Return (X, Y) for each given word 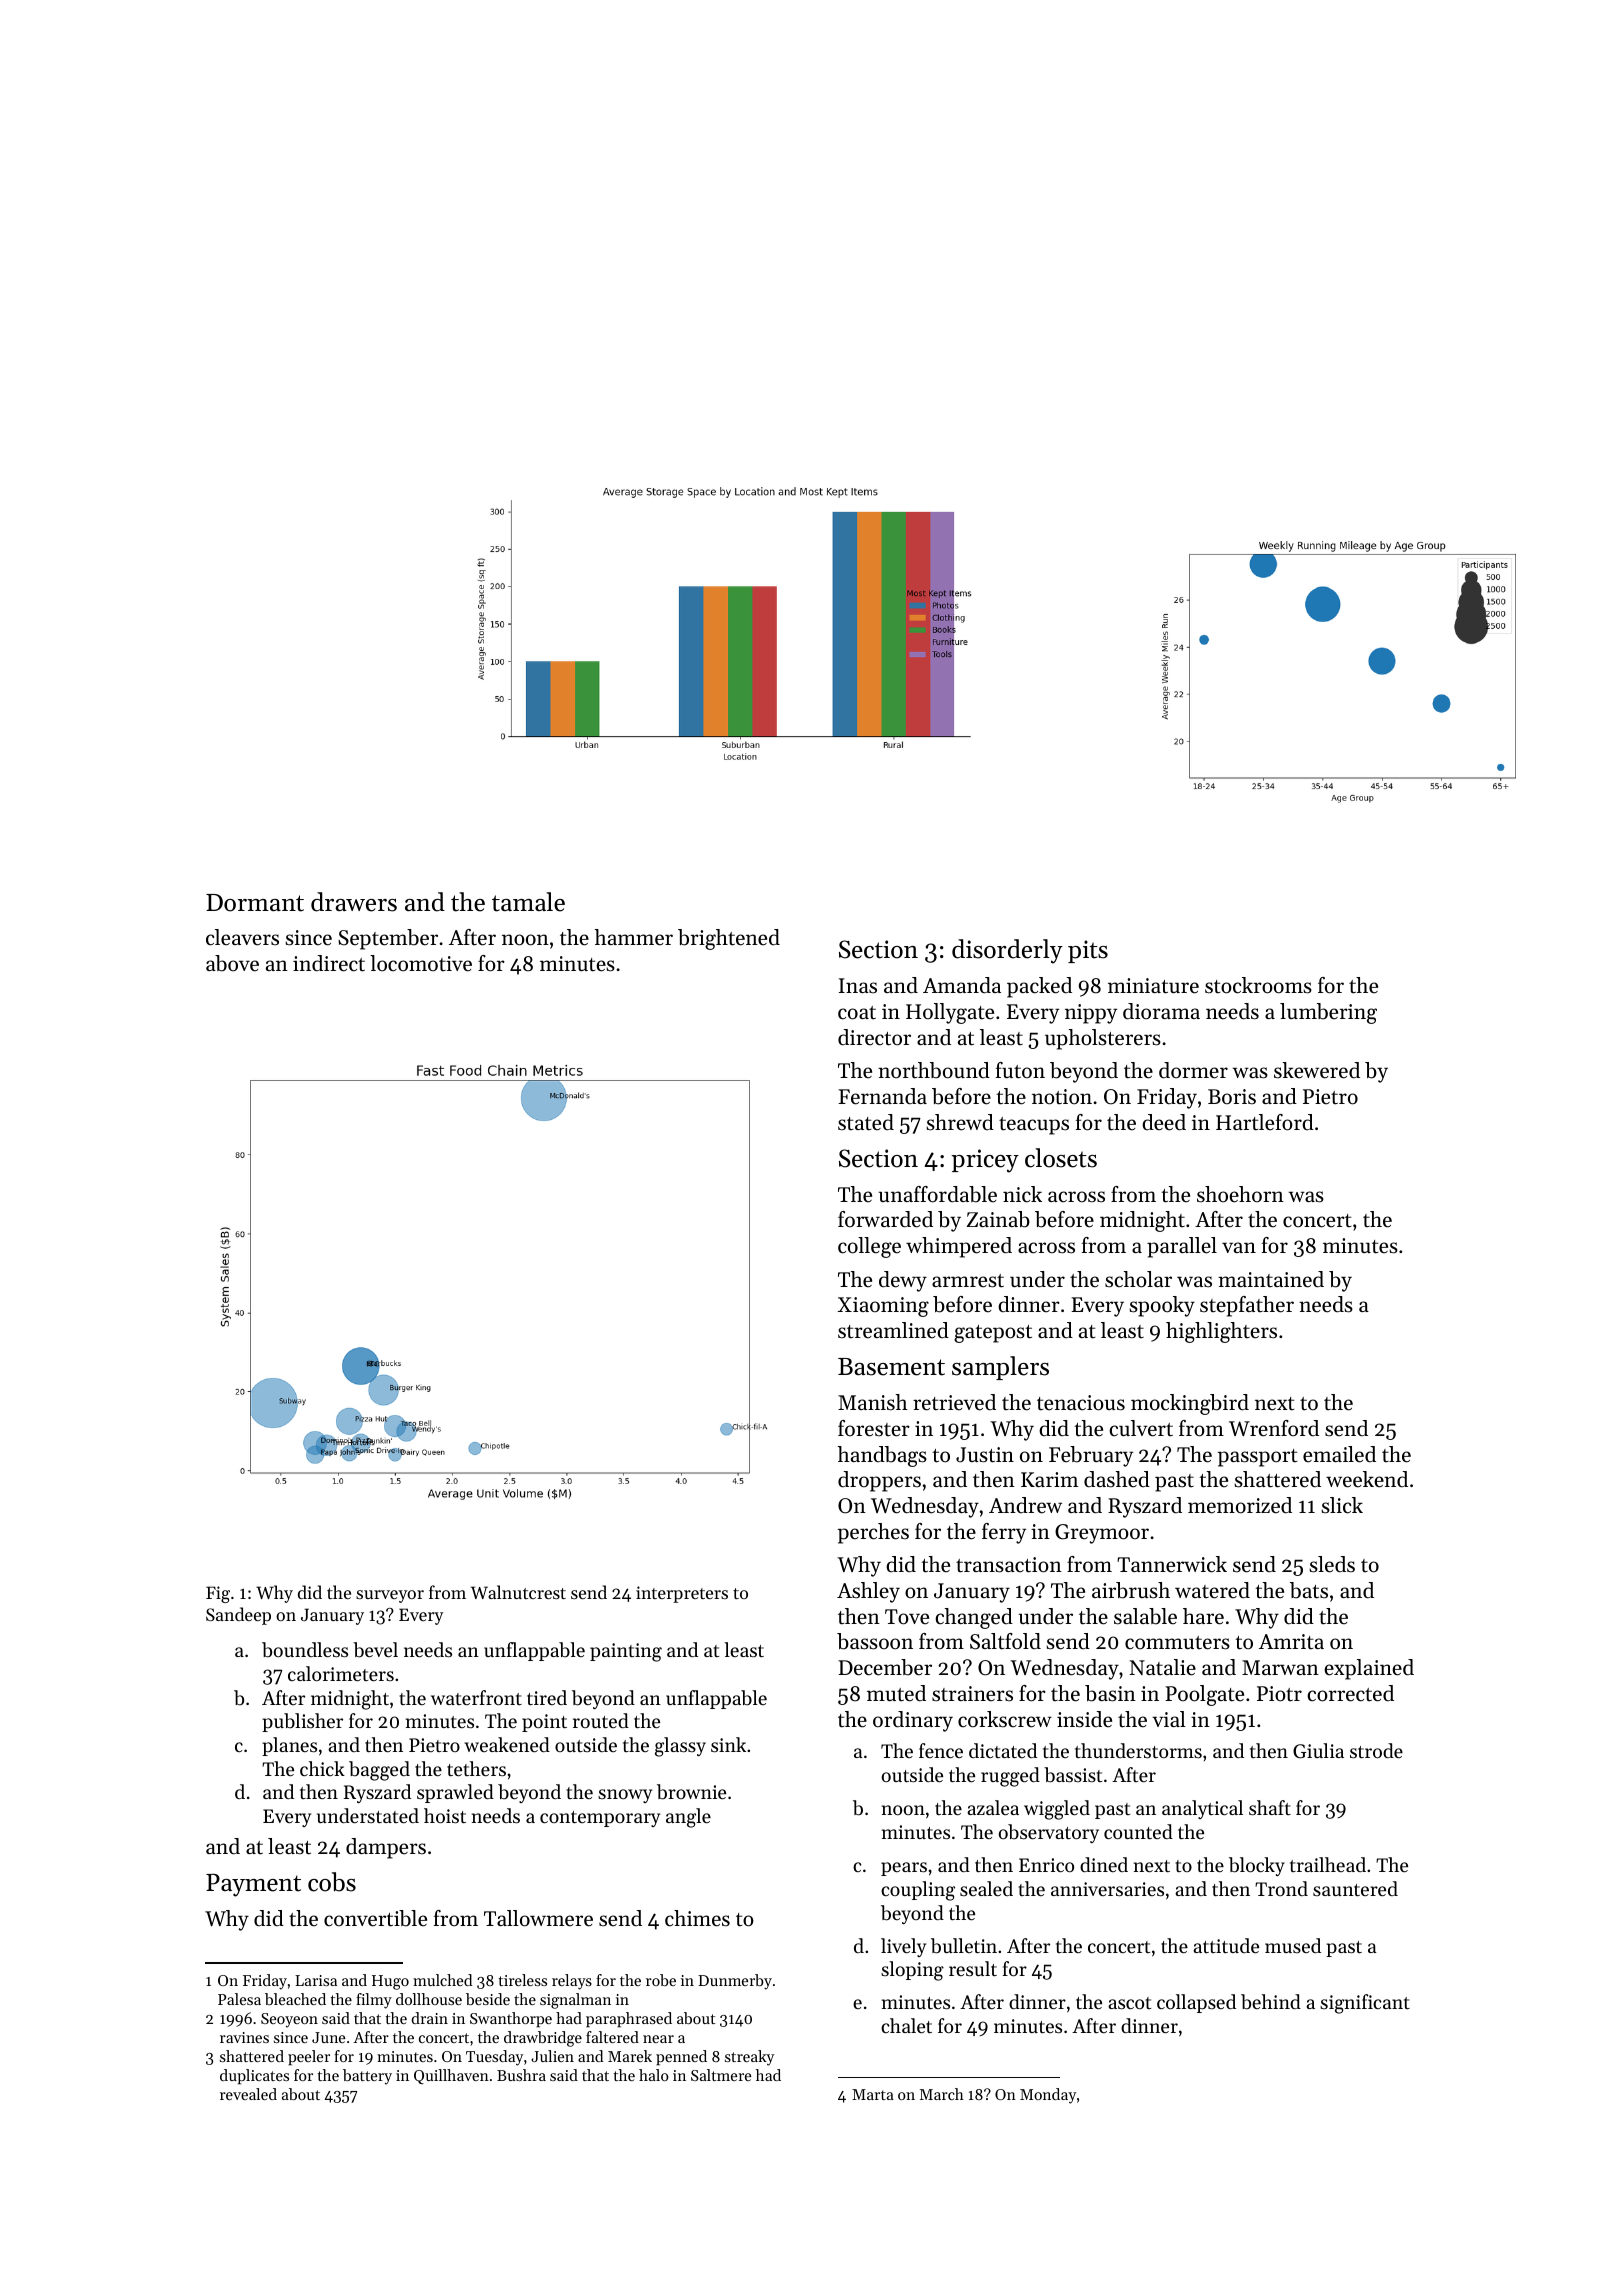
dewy (903, 1281)
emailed (1339, 1454)
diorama (1161, 1011)
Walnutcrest (518, 1592)
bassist (1073, 1775)
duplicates (254, 2077)
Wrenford (1274, 1428)
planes (289, 1746)
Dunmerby (735, 1982)
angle (688, 1818)
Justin (985, 1455)
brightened (729, 939)
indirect (329, 963)
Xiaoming (883, 1307)
